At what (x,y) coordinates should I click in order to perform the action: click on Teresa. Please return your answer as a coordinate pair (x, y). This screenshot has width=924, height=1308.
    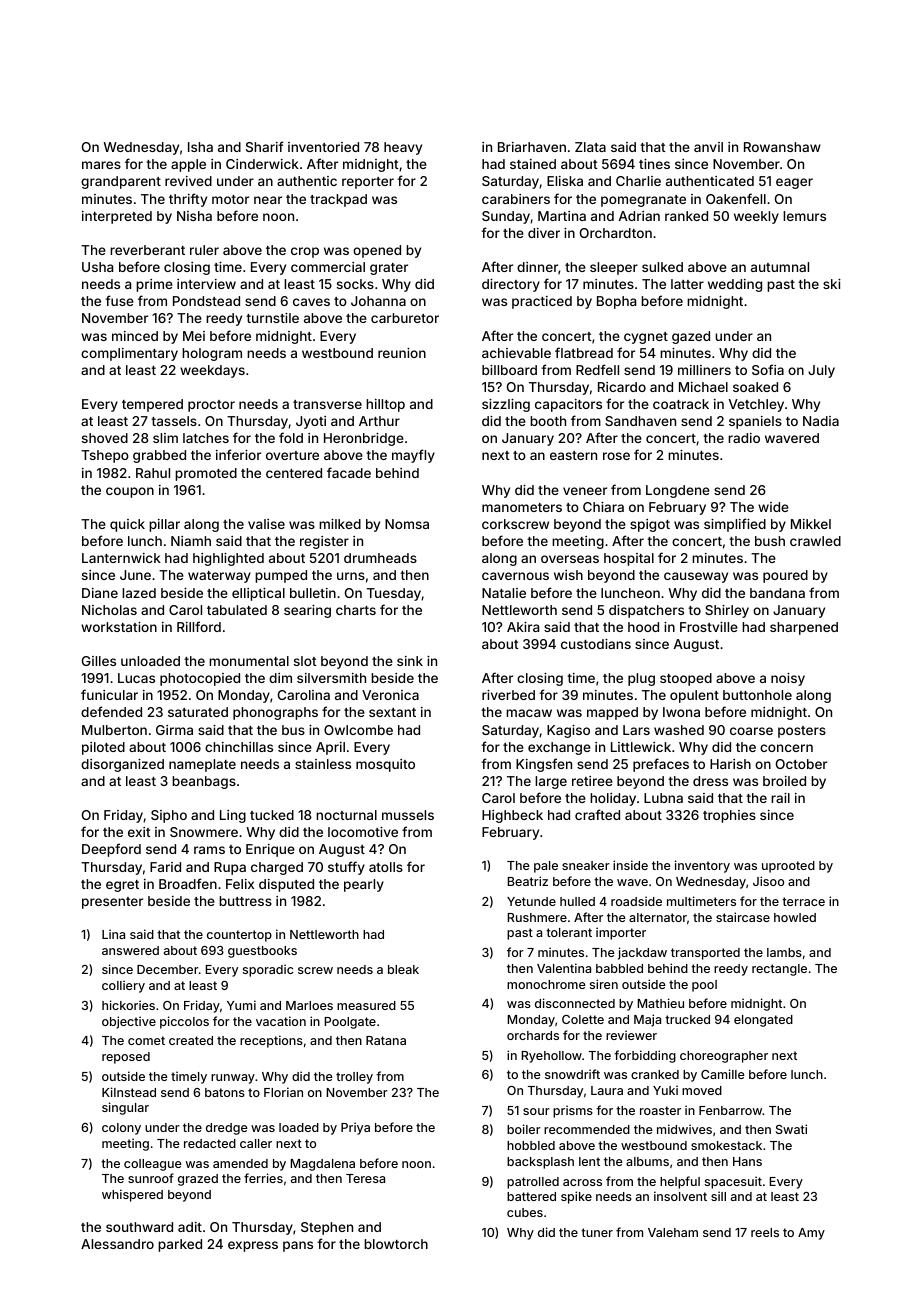
    Looking at the image, I should click on (365, 1178).
